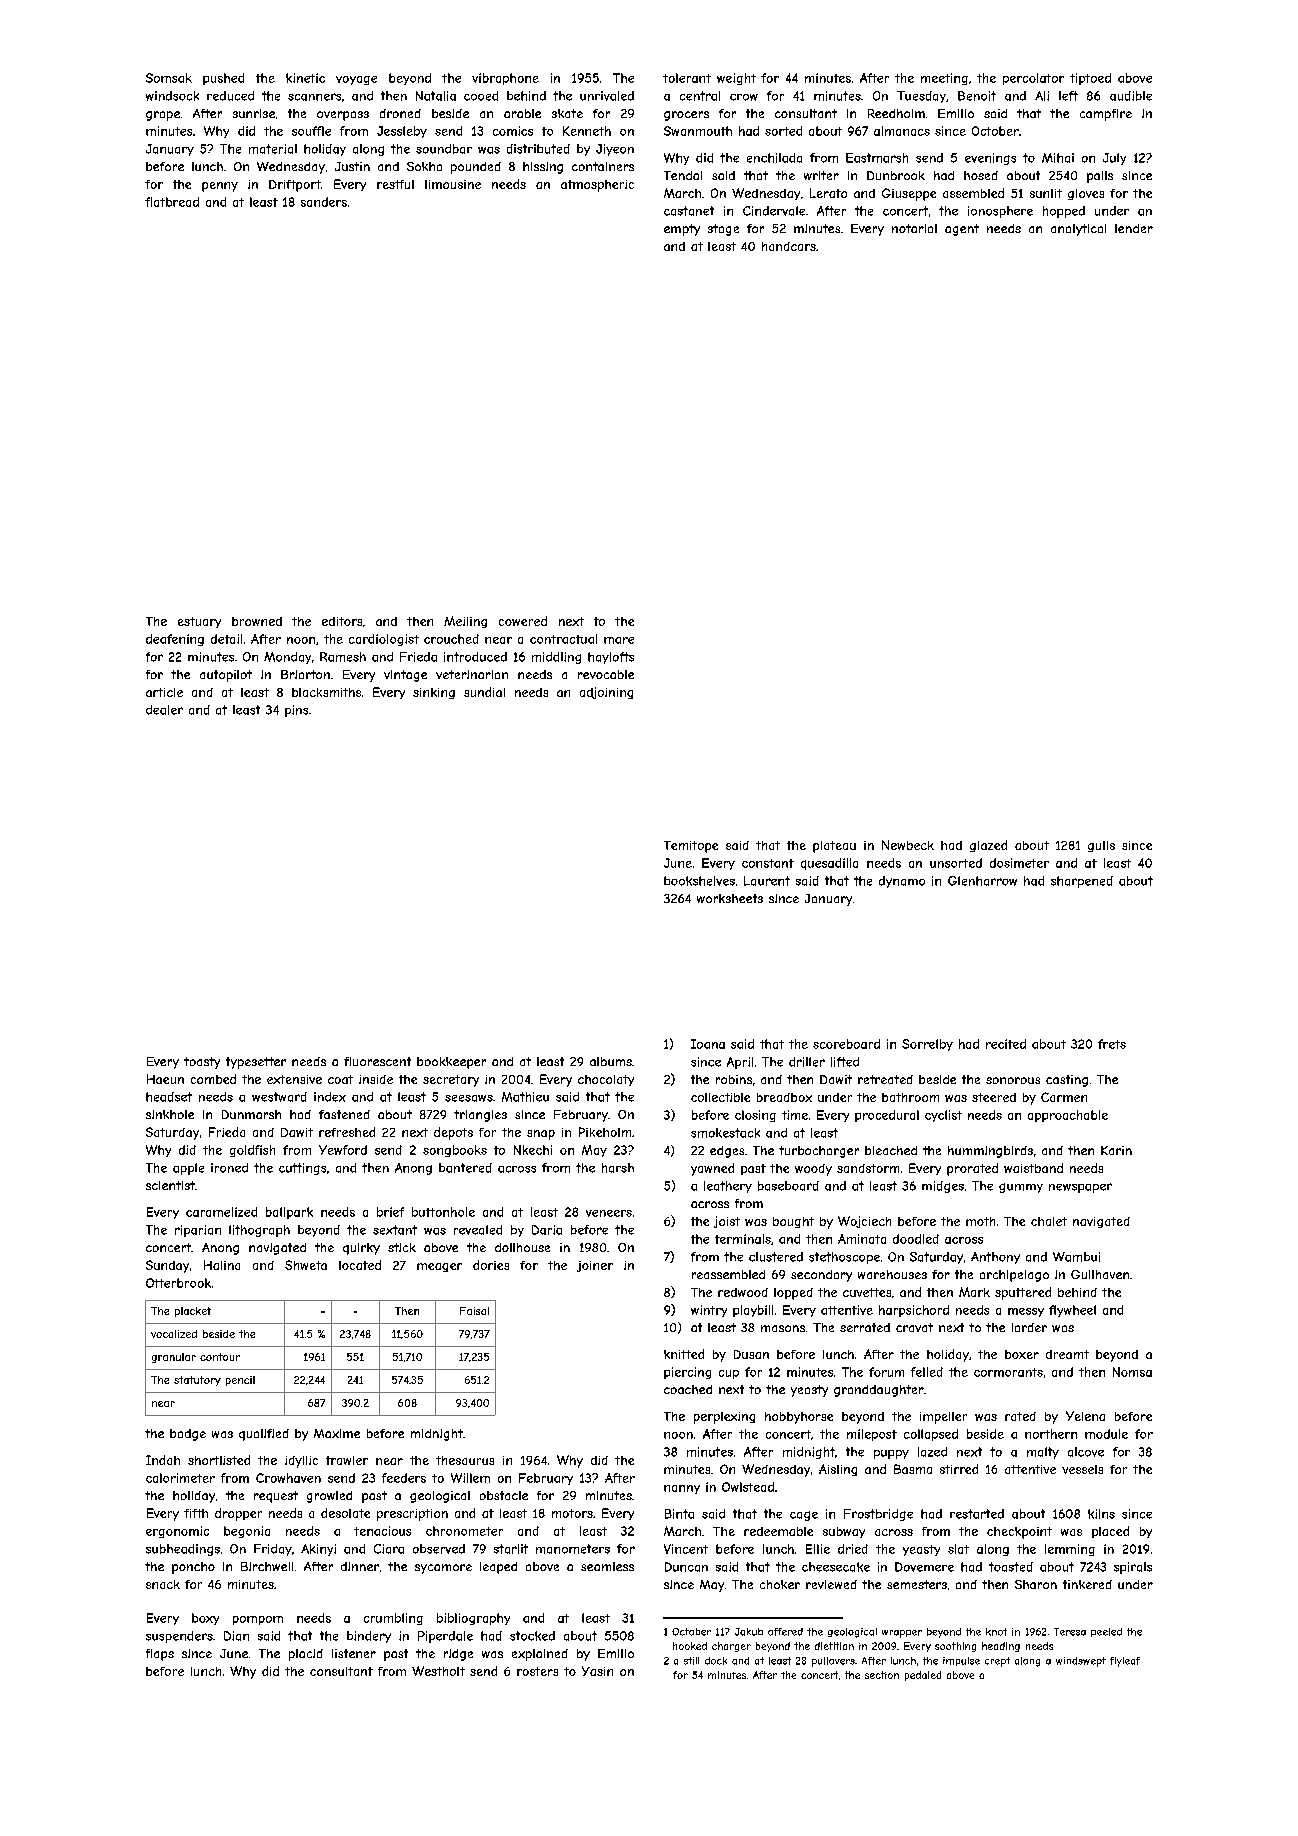 The height and width of the screenshot is (1836, 1298). What do you see at coordinates (347, 1132) in the screenshot?
I see `refreshed` at bounding box center [347, 1132].
